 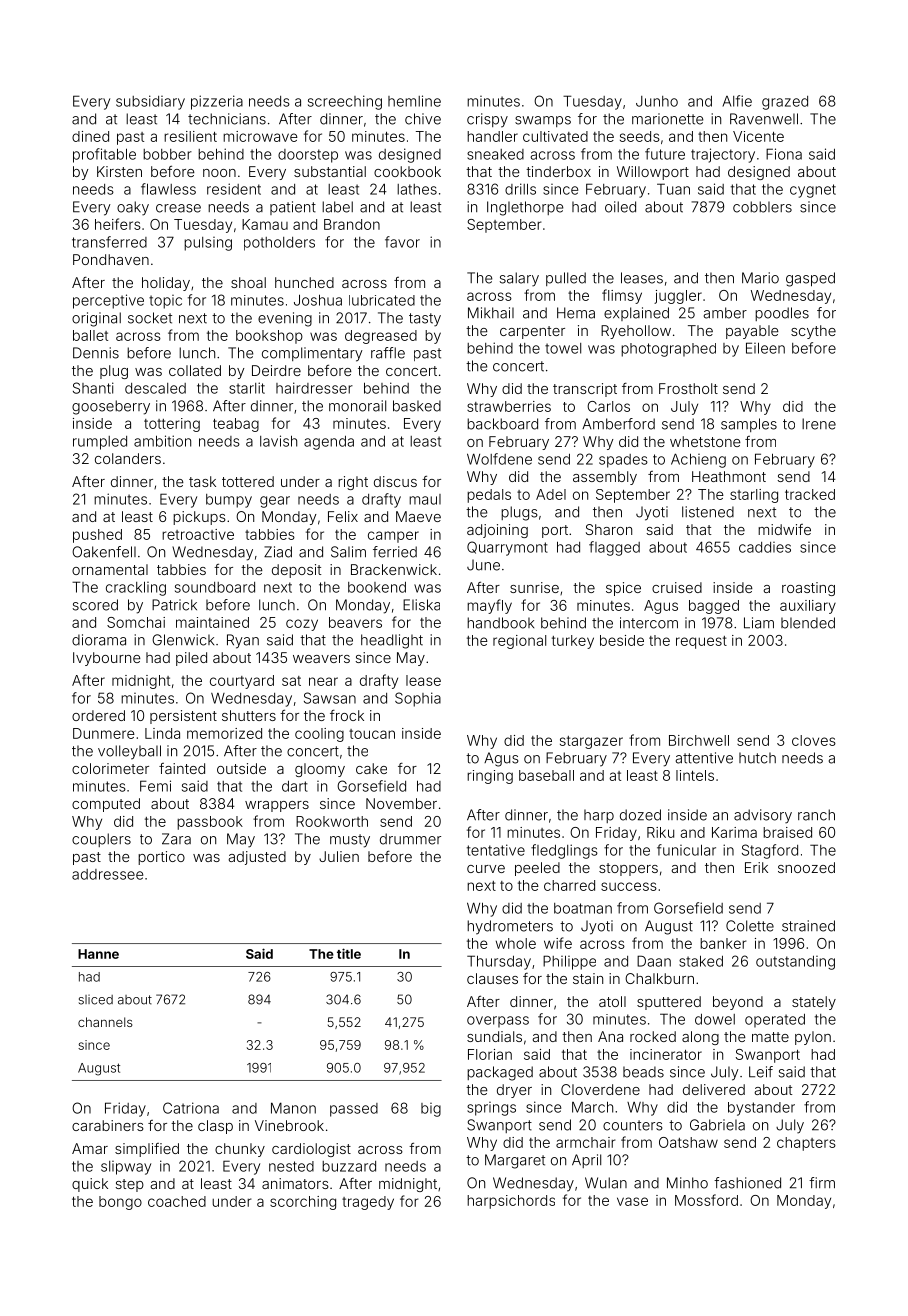 What do you see at coordinates (490, 777) in the screenshot?
I see `ringing` at bounding box center [490, 777].
